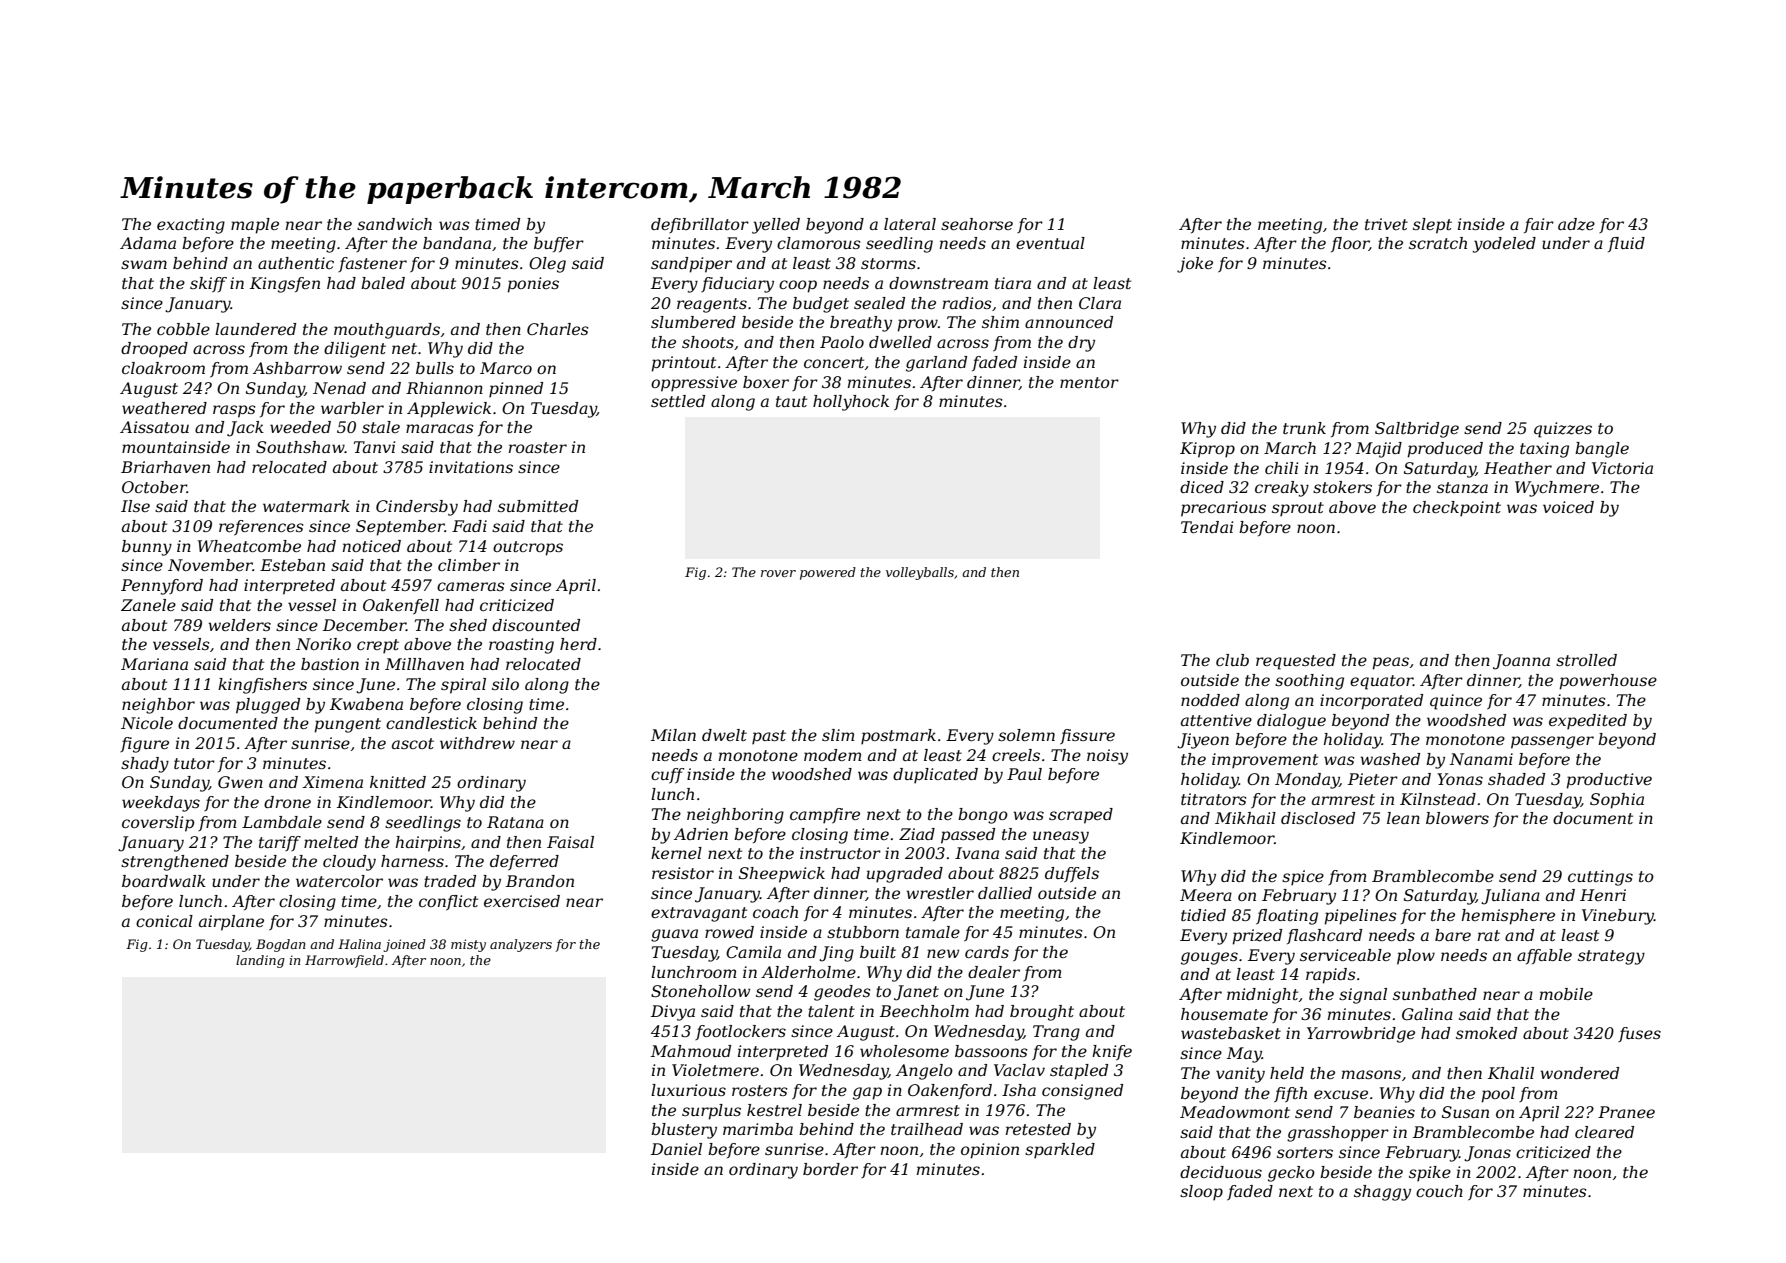  Describe the element at coordinates (1005, 893) in the screenshot. I see `dallied` at that location.
